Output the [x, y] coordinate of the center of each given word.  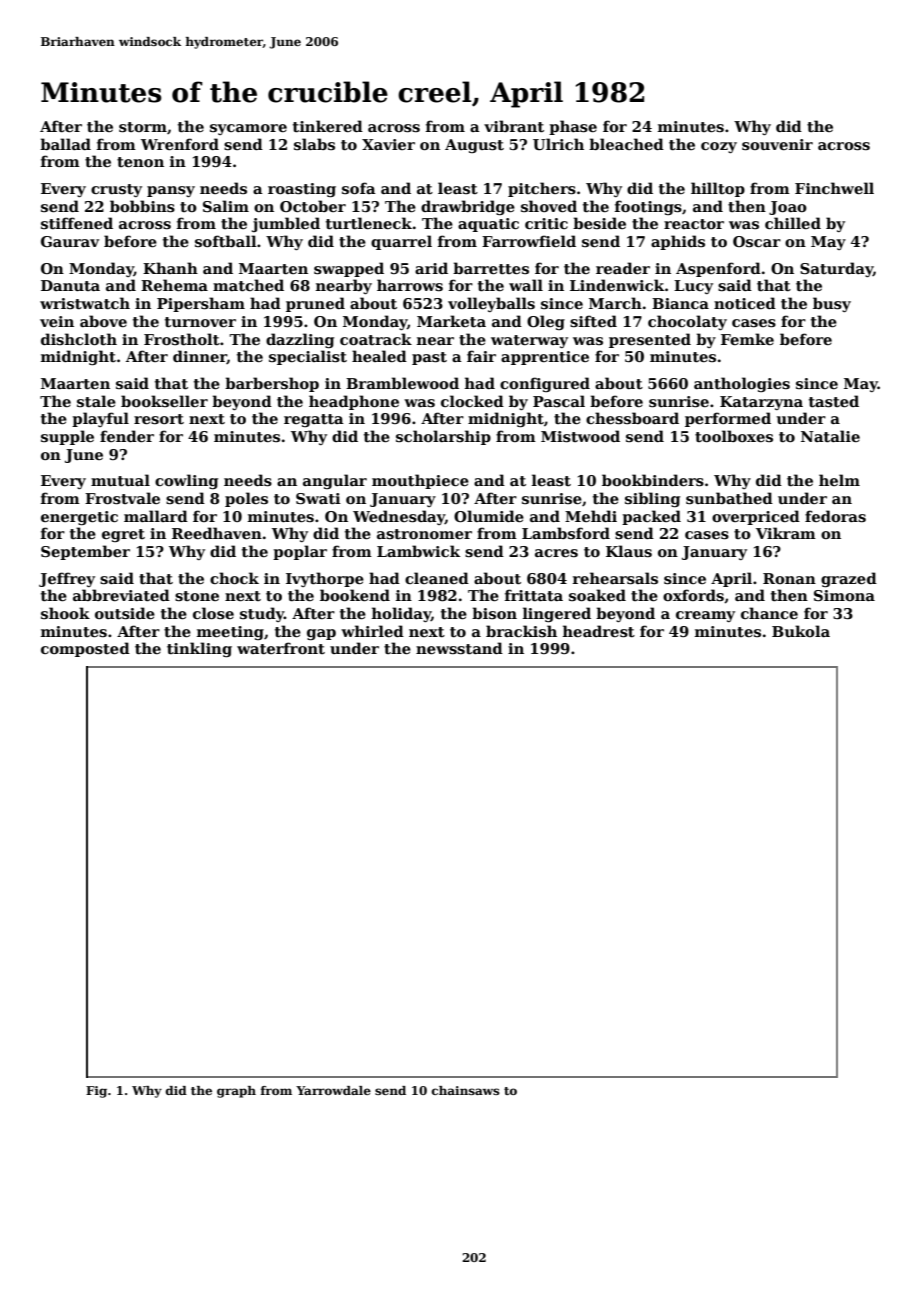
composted [85, 649]
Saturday [836, 269]
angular [335, 481]
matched [248, 285]
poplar [300, 552]
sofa [359, 188]
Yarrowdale [333, 1090]
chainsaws [466, 1090]
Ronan [789, 578]
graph [236, 1092]
